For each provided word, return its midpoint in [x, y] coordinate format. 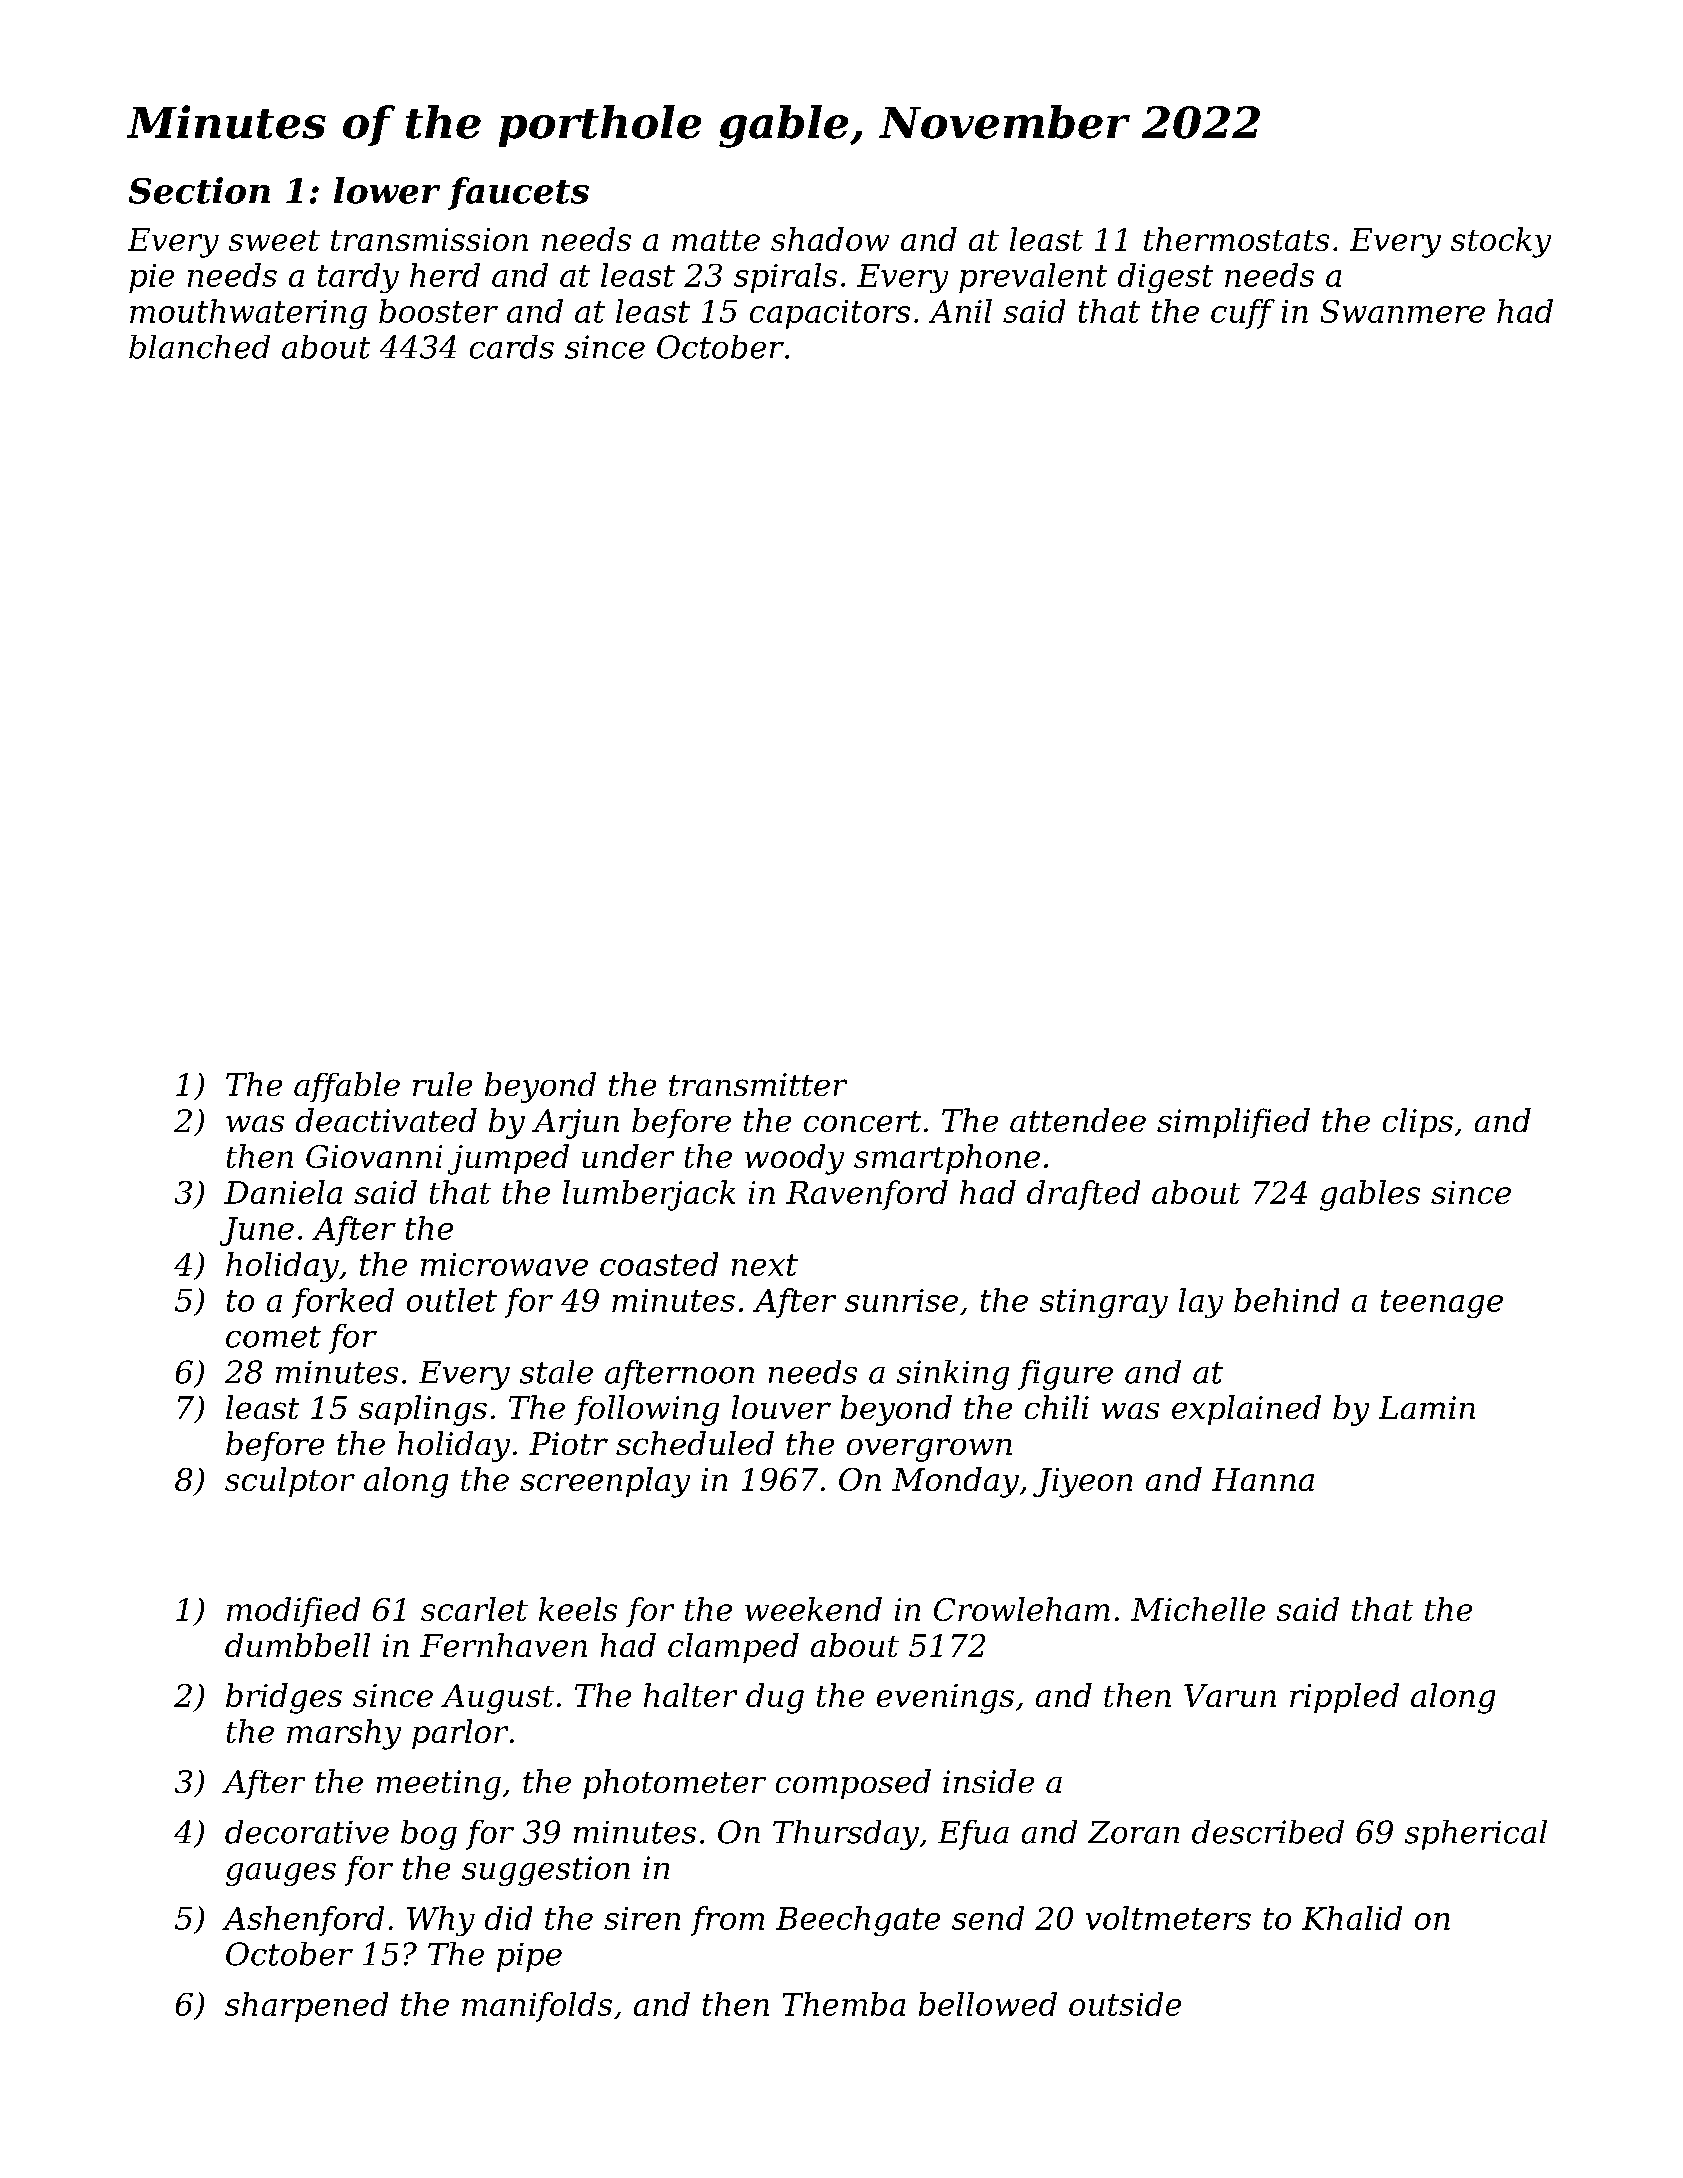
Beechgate [858, 1921]
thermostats [1236, 239]
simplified [1233, 1123]
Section [199, 190]
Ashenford [303, 1921]
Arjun [575, 1124]
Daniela [283, 1192]
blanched [199, 347]
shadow [830, 239]
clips [1418, 1123]
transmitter [758, 1084]
